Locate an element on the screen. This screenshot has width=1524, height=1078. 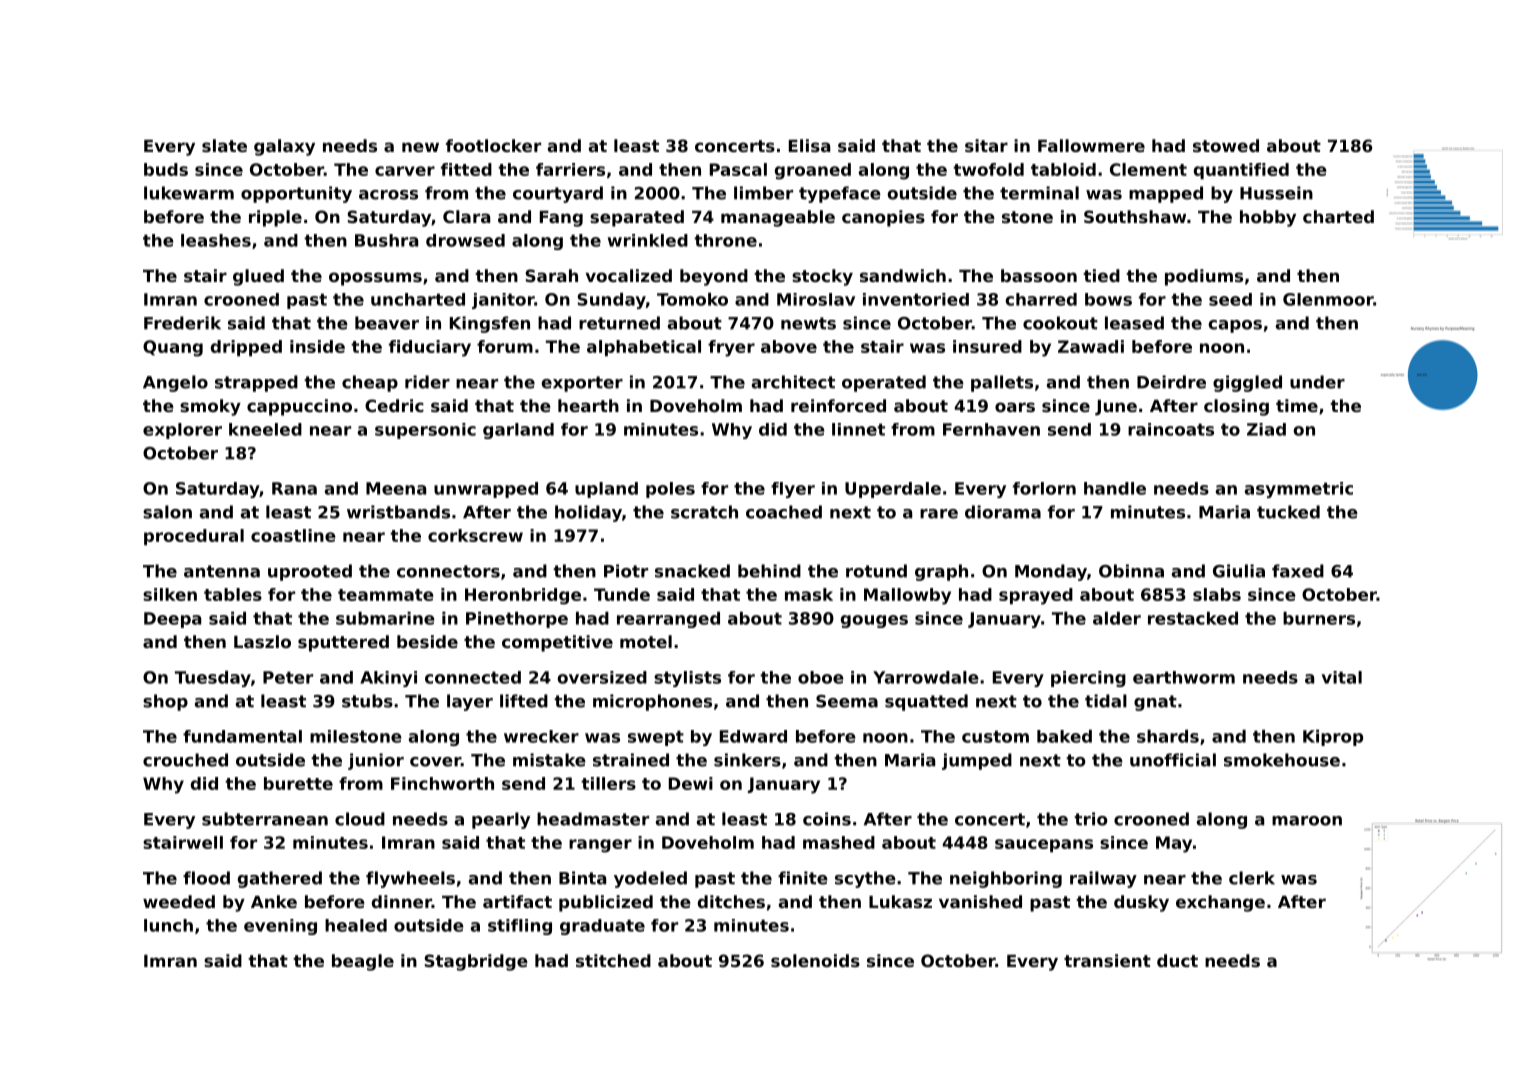
Giulia is located at coordinates (1239, 571).
